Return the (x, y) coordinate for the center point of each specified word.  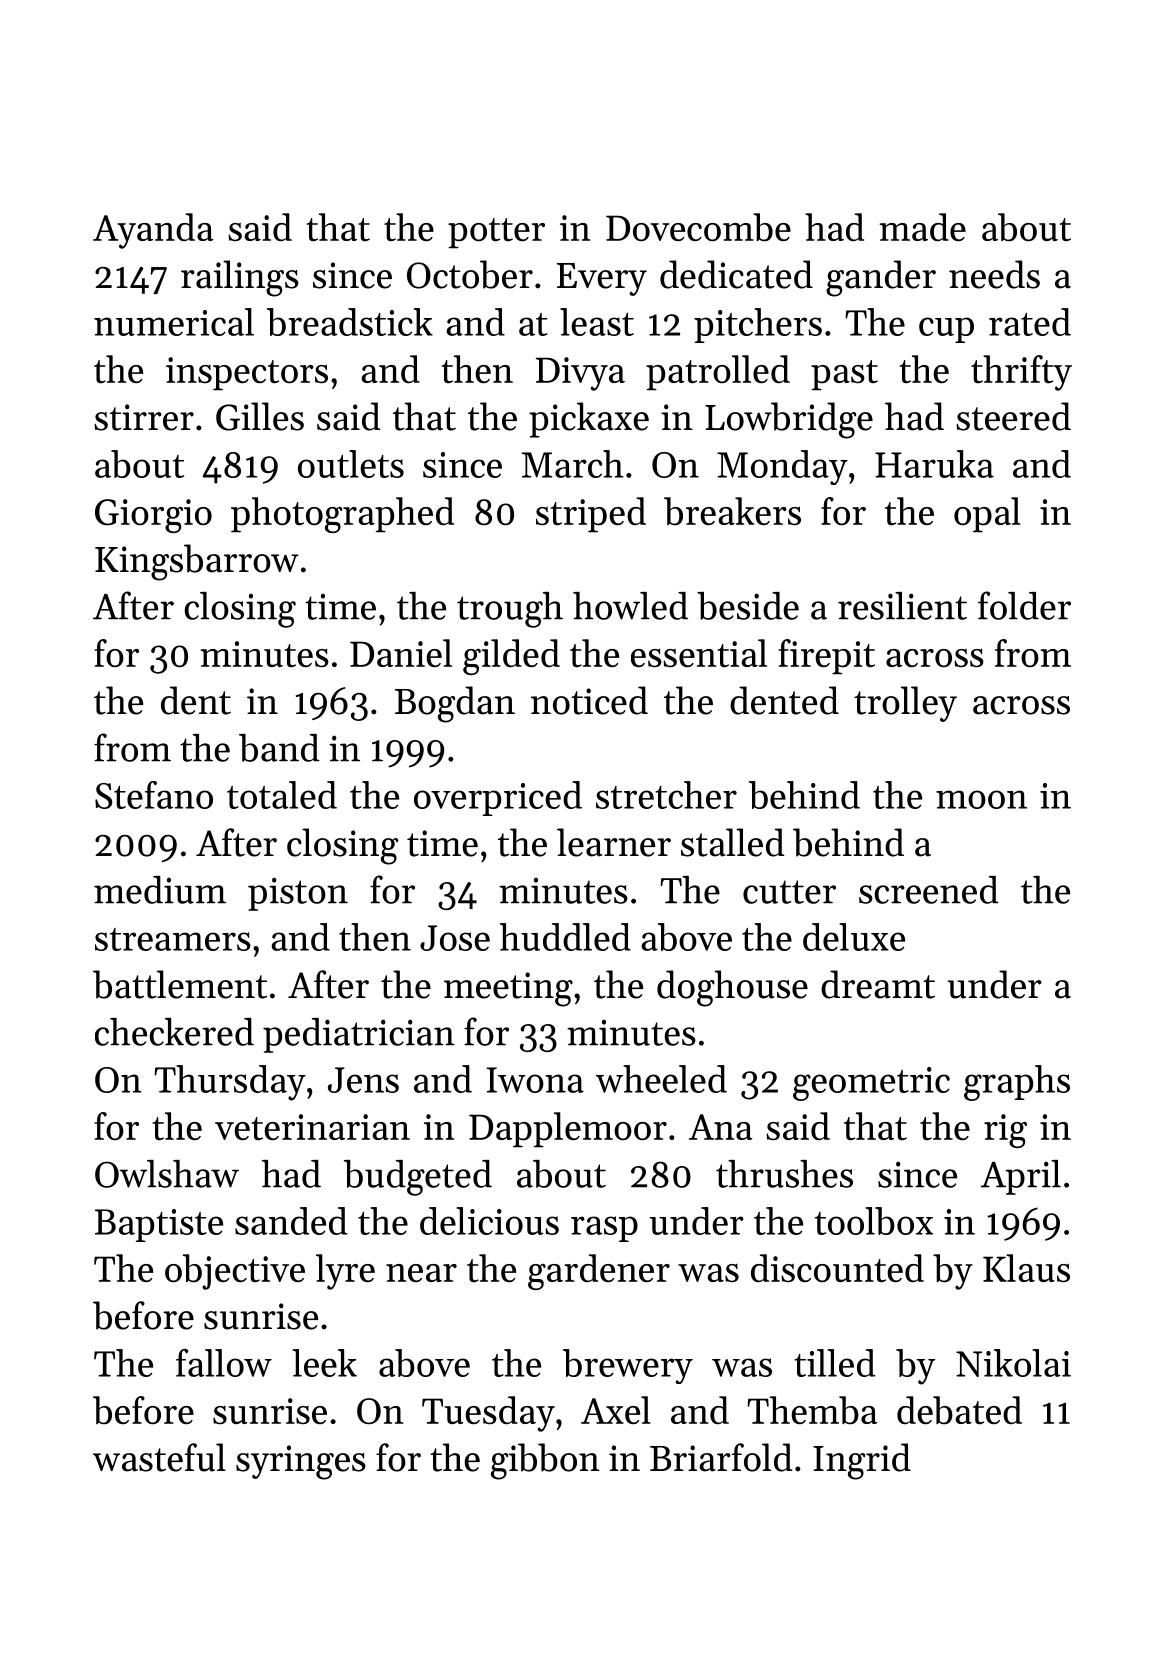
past (844, 375)
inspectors (247, 374)
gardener (599, 1272)
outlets (351, 464)
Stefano (154, 795)
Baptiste (159, 1225)
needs (994, 274)
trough (510, 610)
